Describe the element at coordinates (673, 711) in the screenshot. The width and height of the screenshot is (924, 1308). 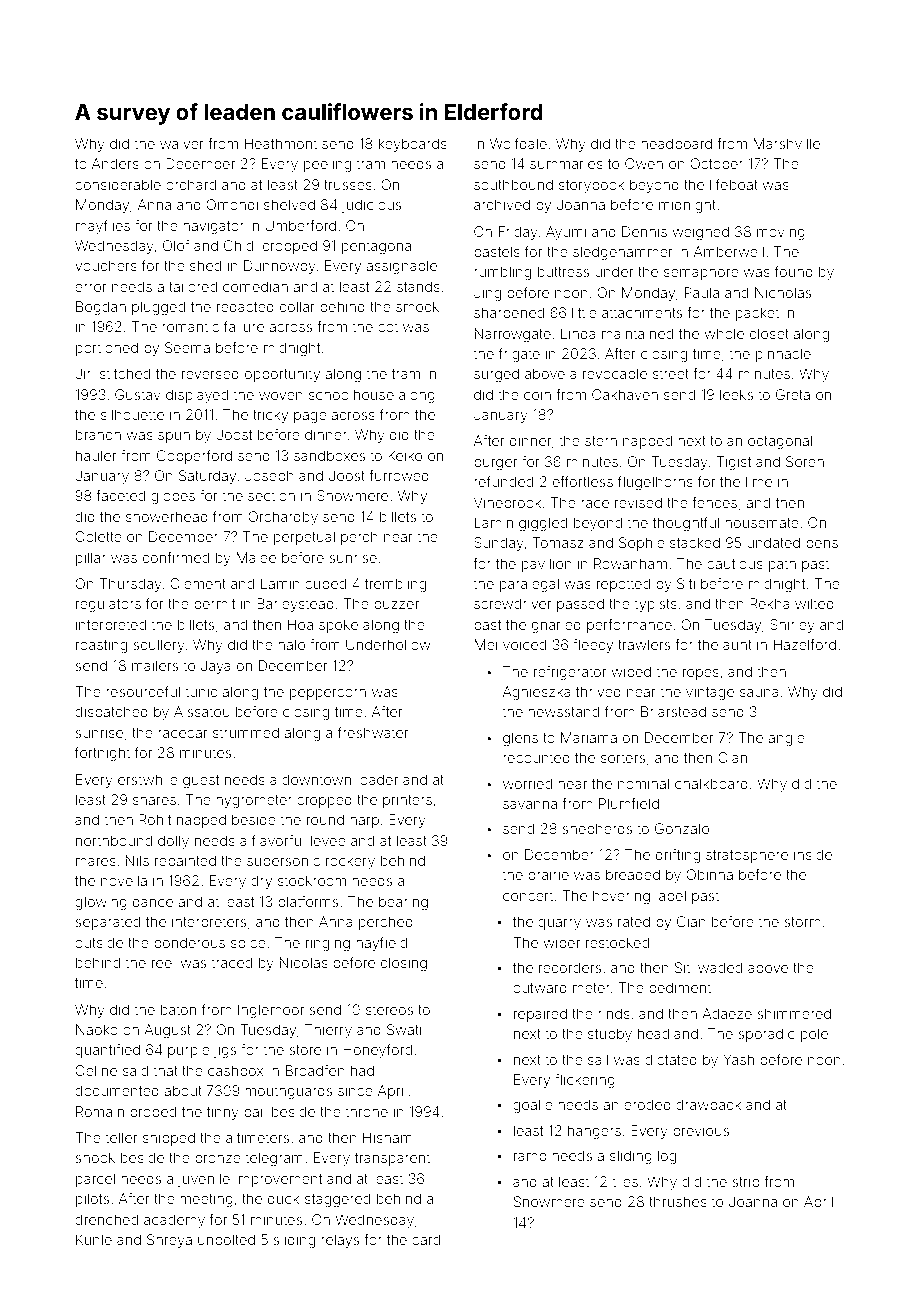
I see `Briarstead` at that location.
